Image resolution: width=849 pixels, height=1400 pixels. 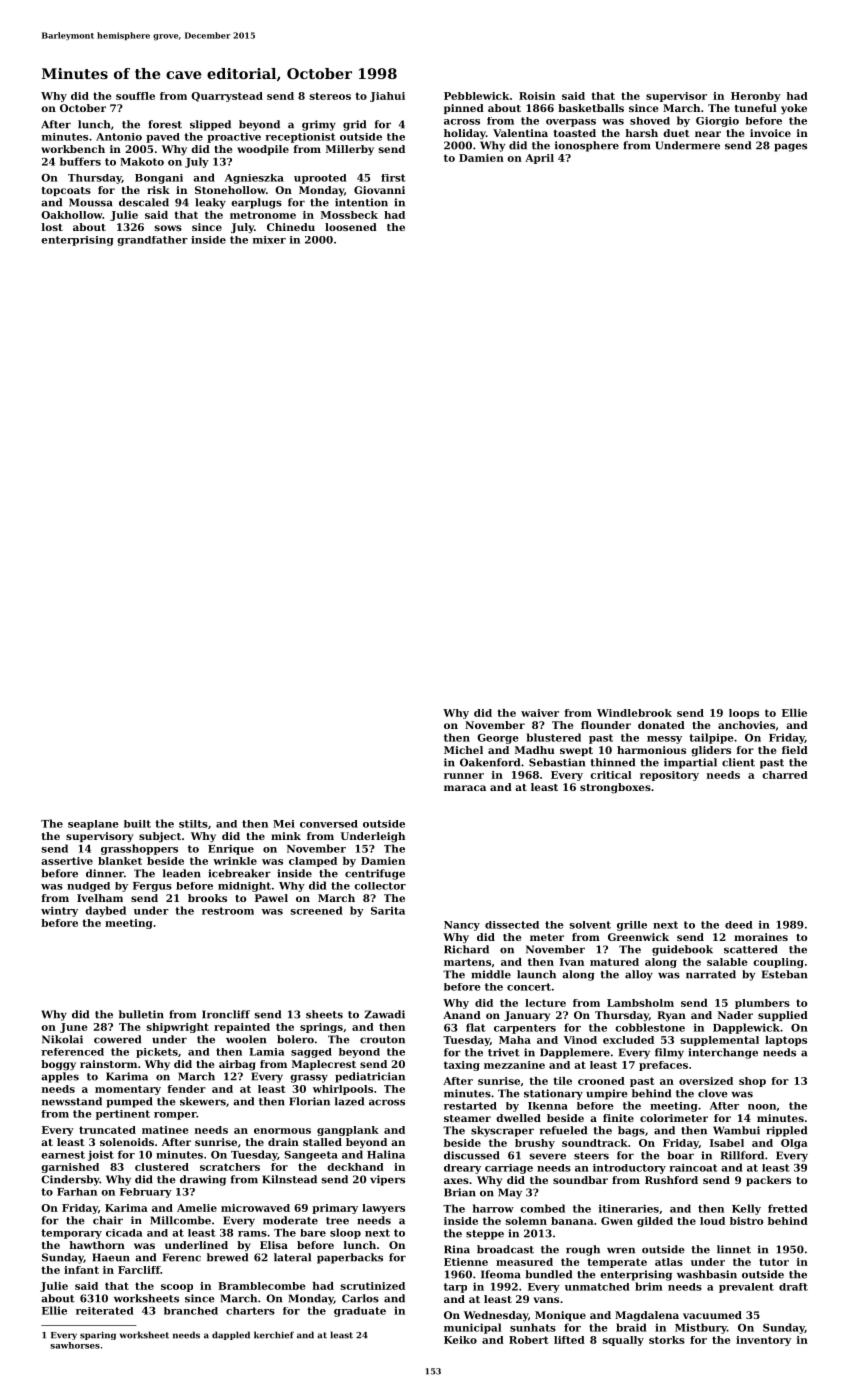 What do you see at coordinates (553, 737) in the screenshot?
I see `blustered` at bounding box center [553, 737].
